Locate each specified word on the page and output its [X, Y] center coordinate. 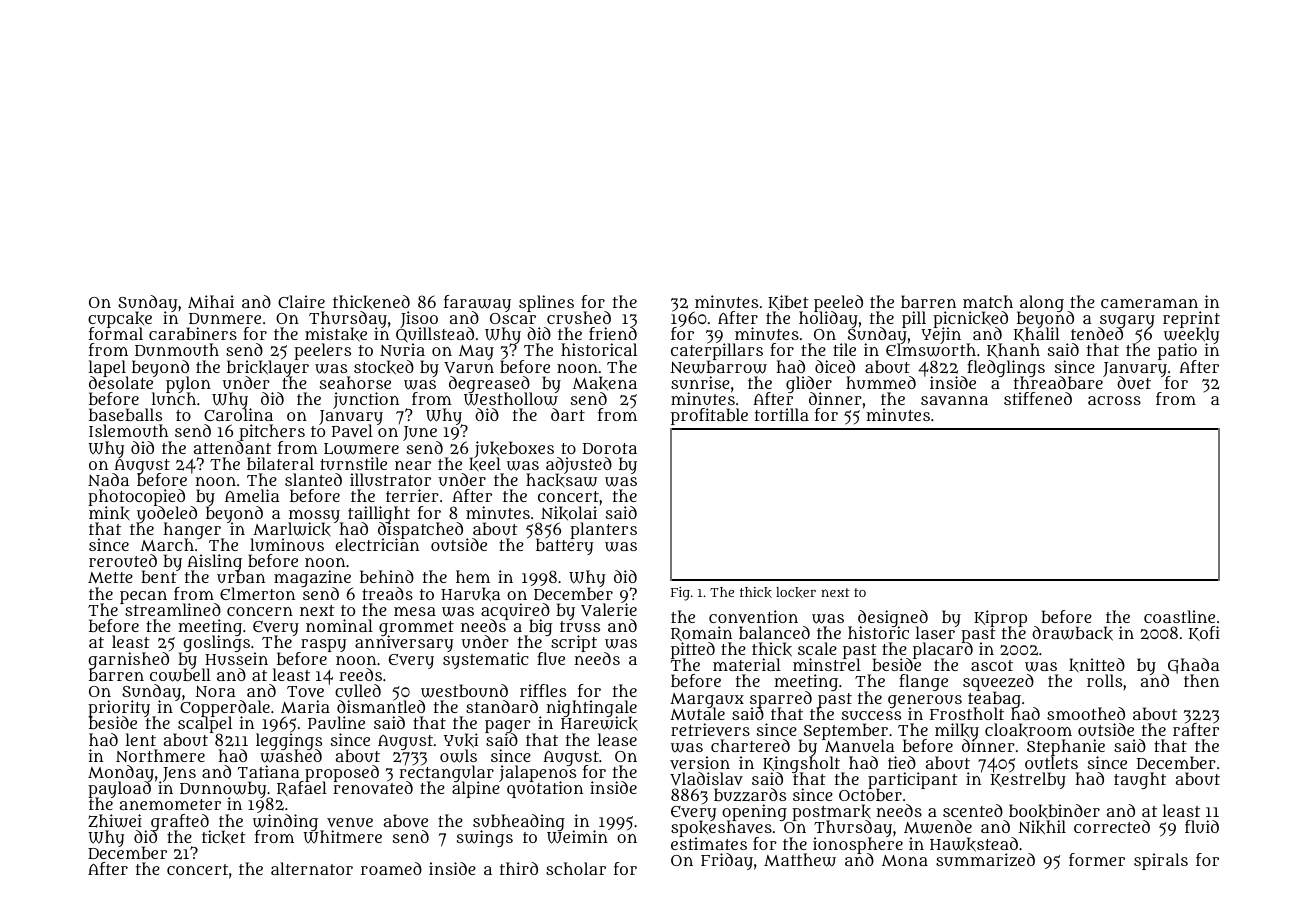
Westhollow [511, 399]
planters [603, 530]
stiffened [1038, 398]
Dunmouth [177, 349]
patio [1177, 351]
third [519, 868]
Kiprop [1000, 618]
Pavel [352, 431]
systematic [485, 661]
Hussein [236, 659]
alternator [312, 868]
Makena [605, 383]
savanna [954, 400]
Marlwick [292, 530]
